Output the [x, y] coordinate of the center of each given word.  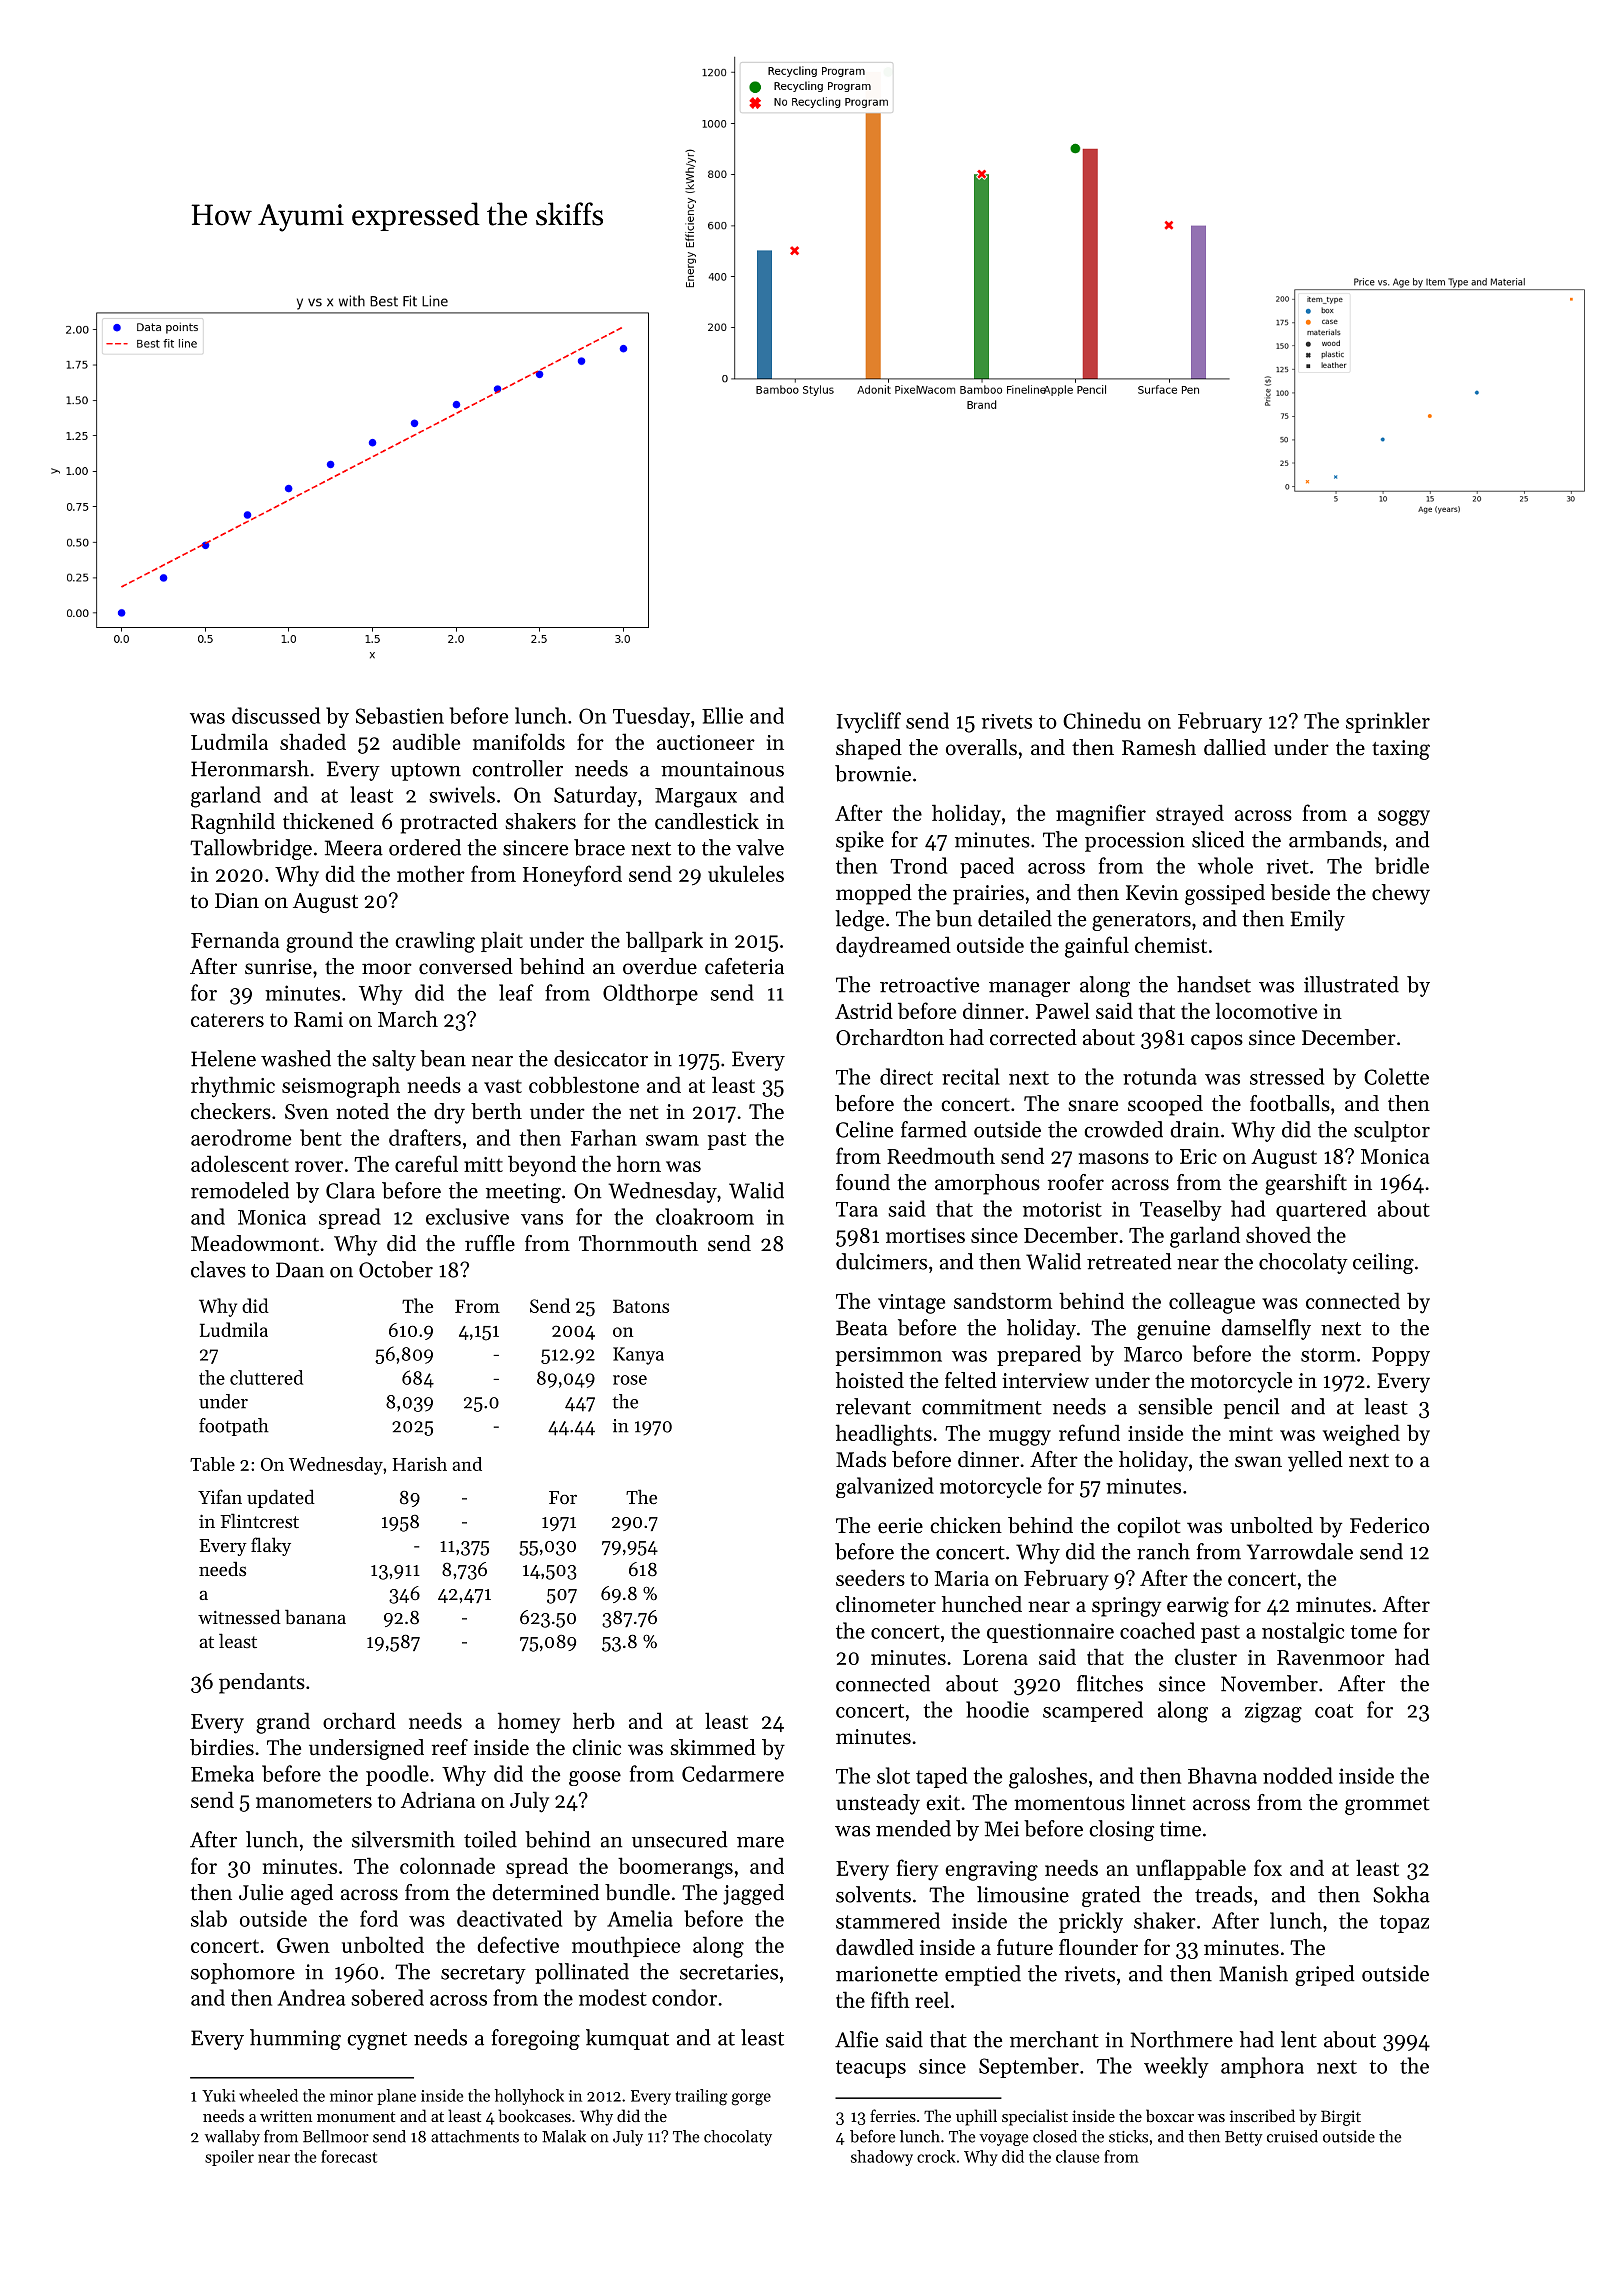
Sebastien [400, 715]
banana [315, 1617]
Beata [862, 1328]
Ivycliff [868, 722]
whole [1225, 865]
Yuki [218, 2095]
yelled [1315, 1461]
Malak [564, 2136]
